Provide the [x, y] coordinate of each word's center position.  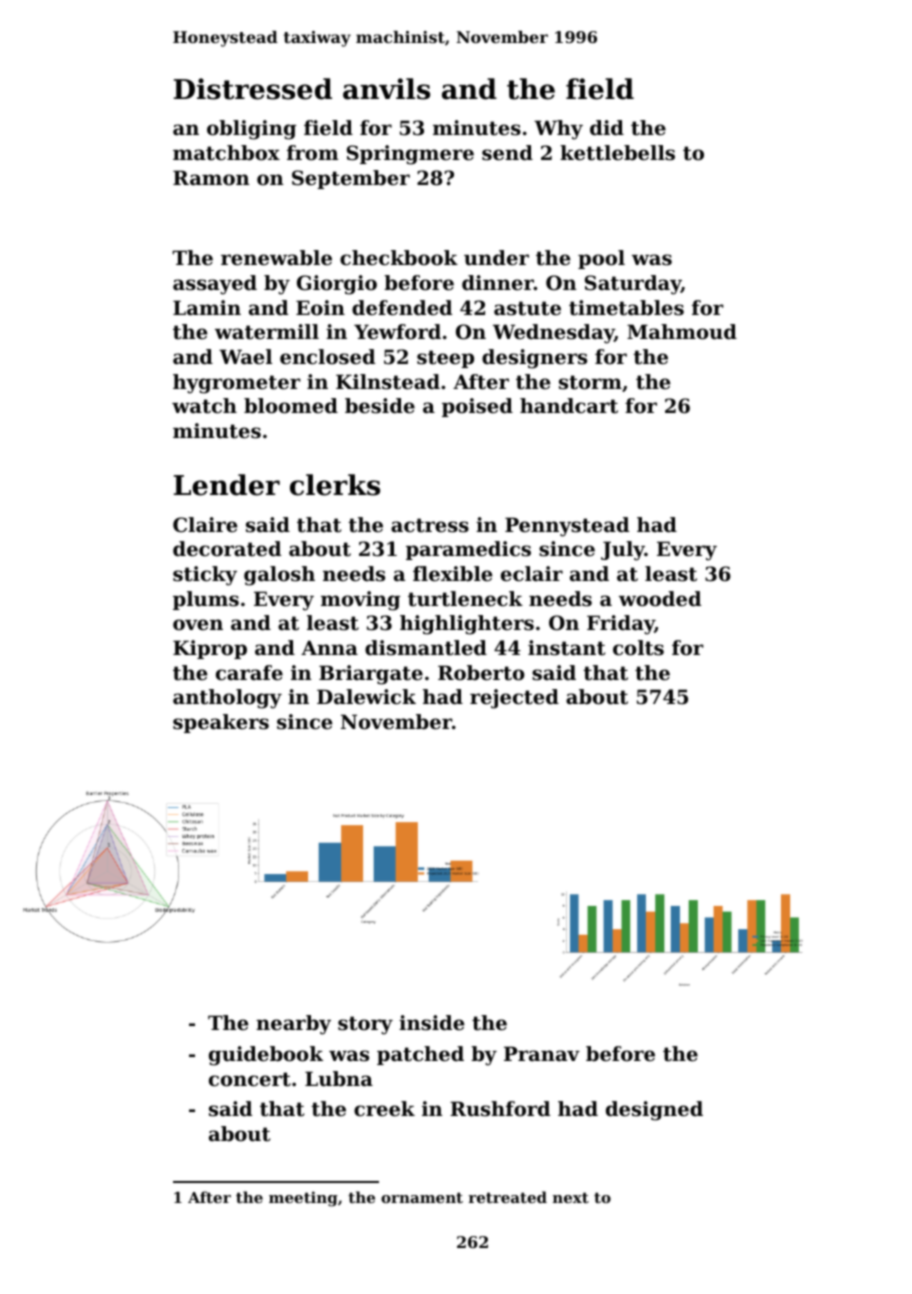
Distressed [253, 89]
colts [638, 648]
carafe [249, 673]
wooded [660, 599]
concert [250, 1079]
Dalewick [366, 697]
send [507, 153]
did [607, 128]
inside [431, 1023]
